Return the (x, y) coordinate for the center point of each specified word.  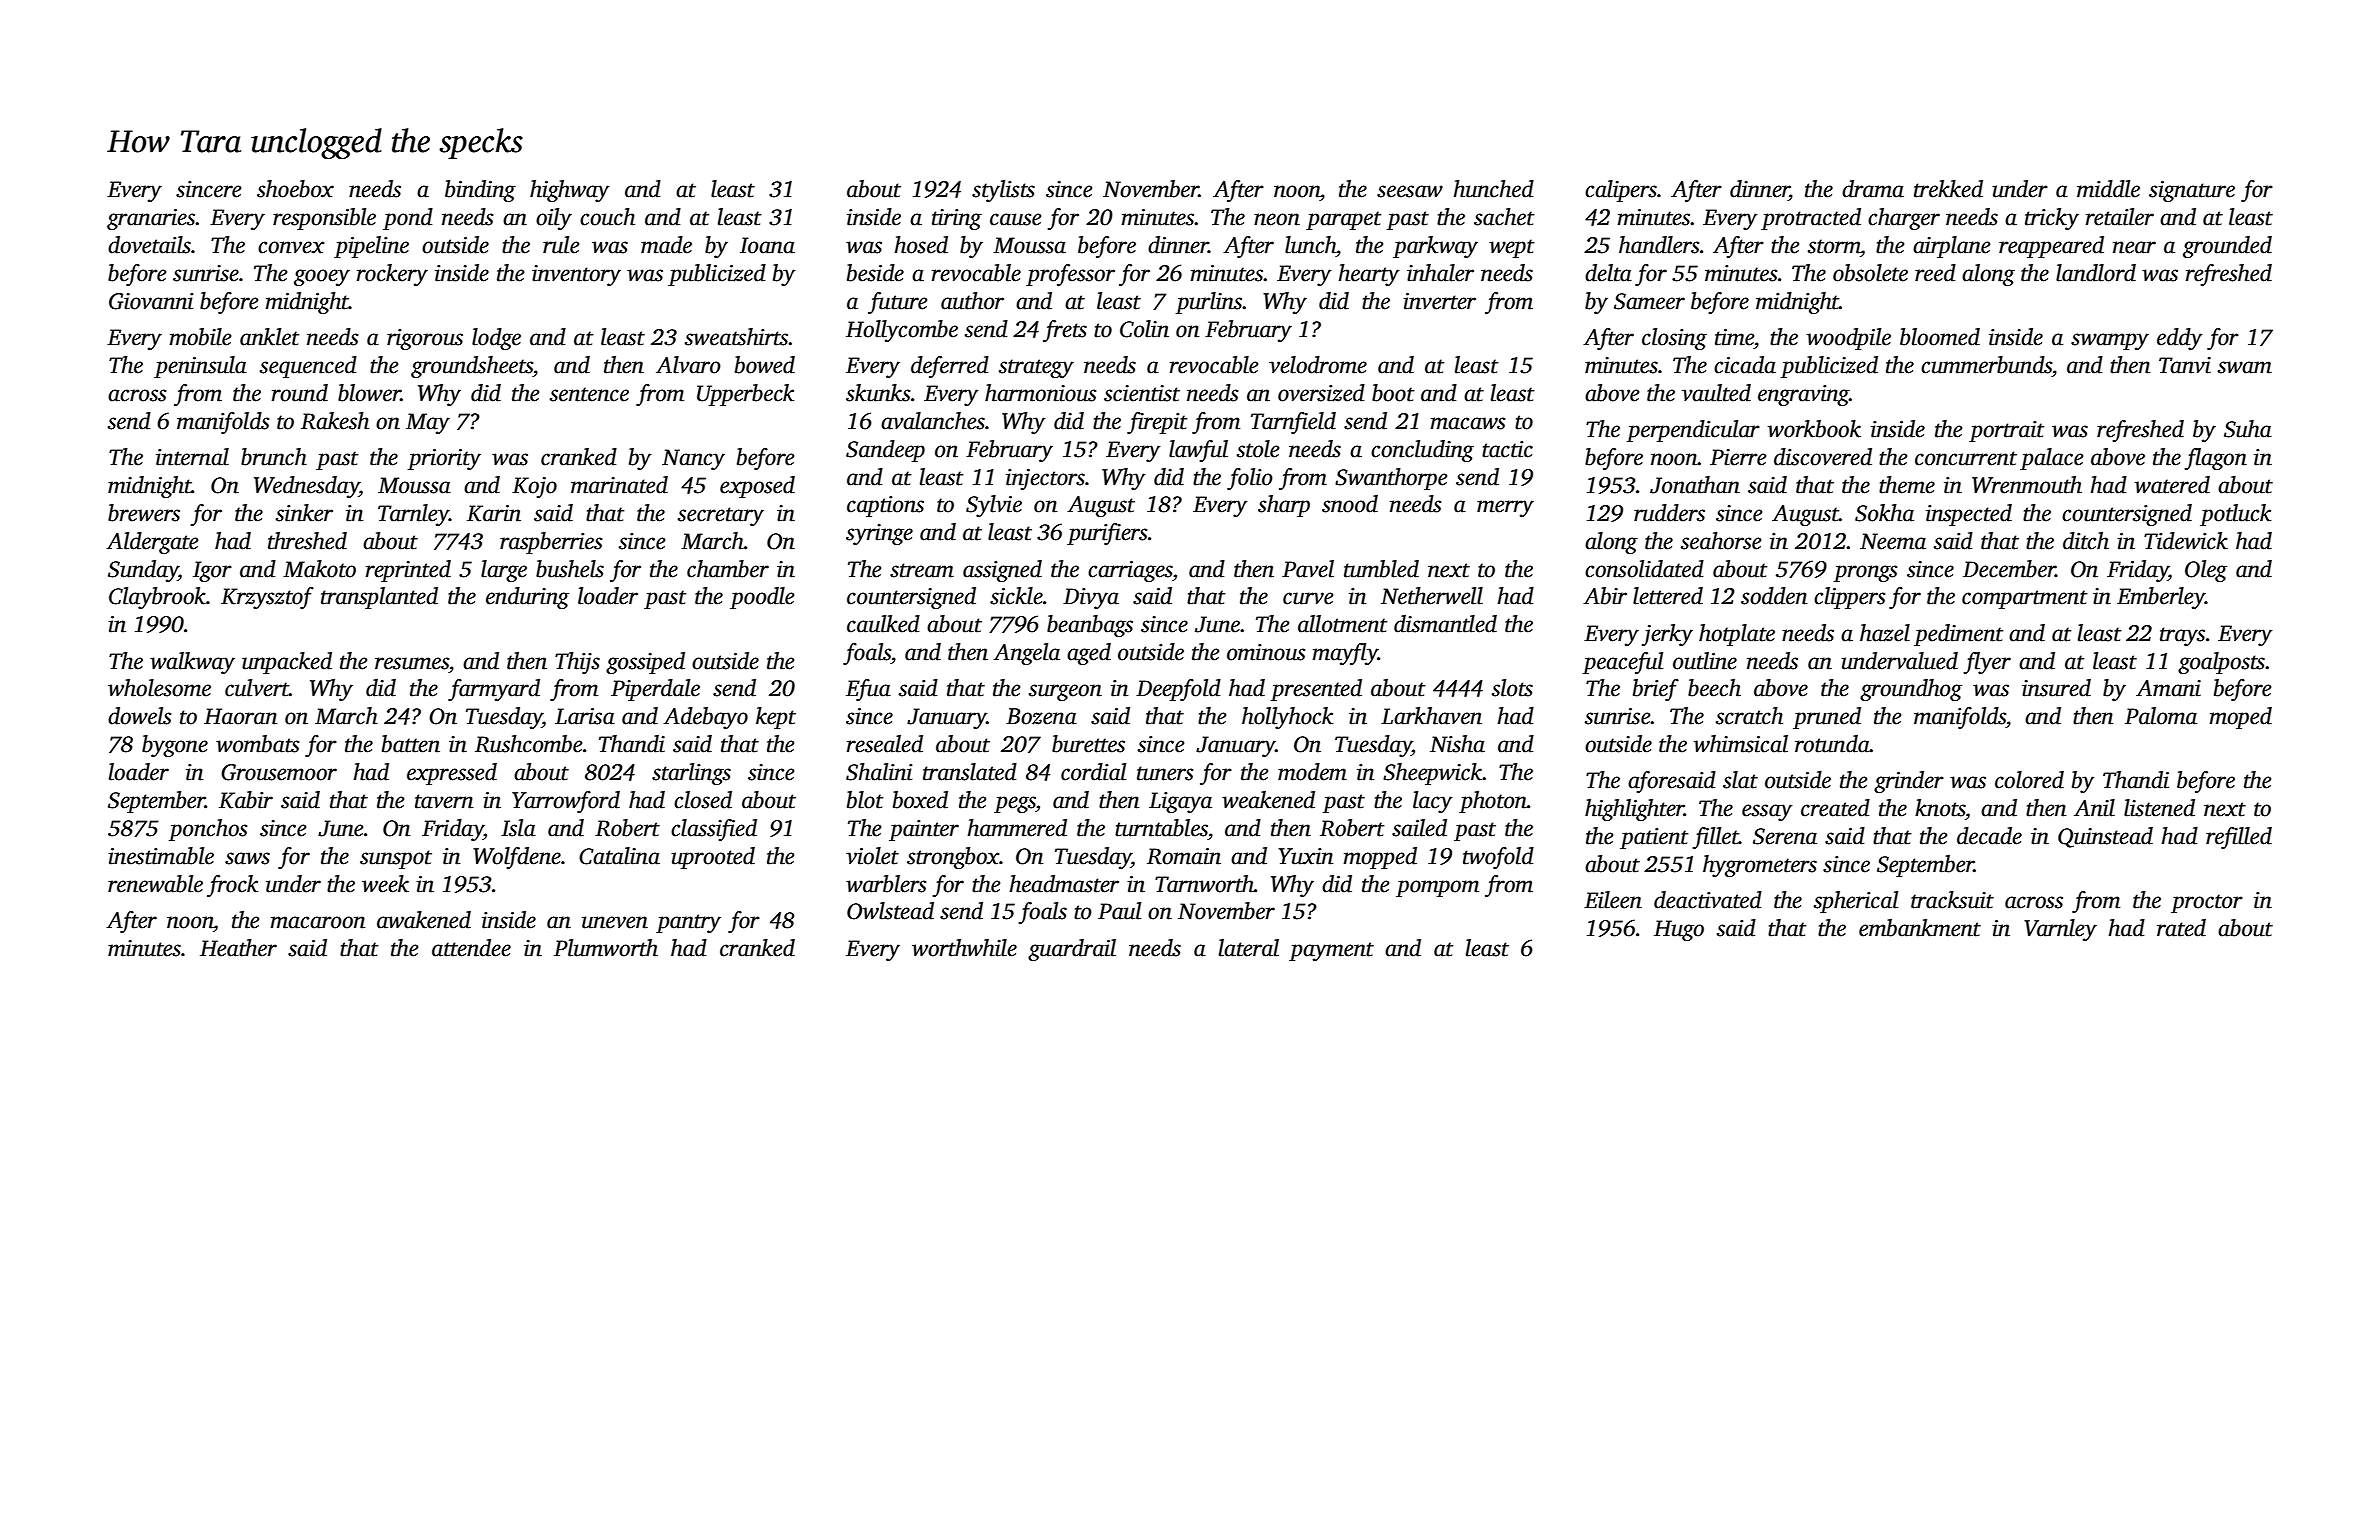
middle (2108, 189)
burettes (1088, 744)
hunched (1493, 189)
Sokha (1884, 513)
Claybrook (157, 598)
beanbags (1090, 626)
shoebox (295, 189)
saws (247, 858)
